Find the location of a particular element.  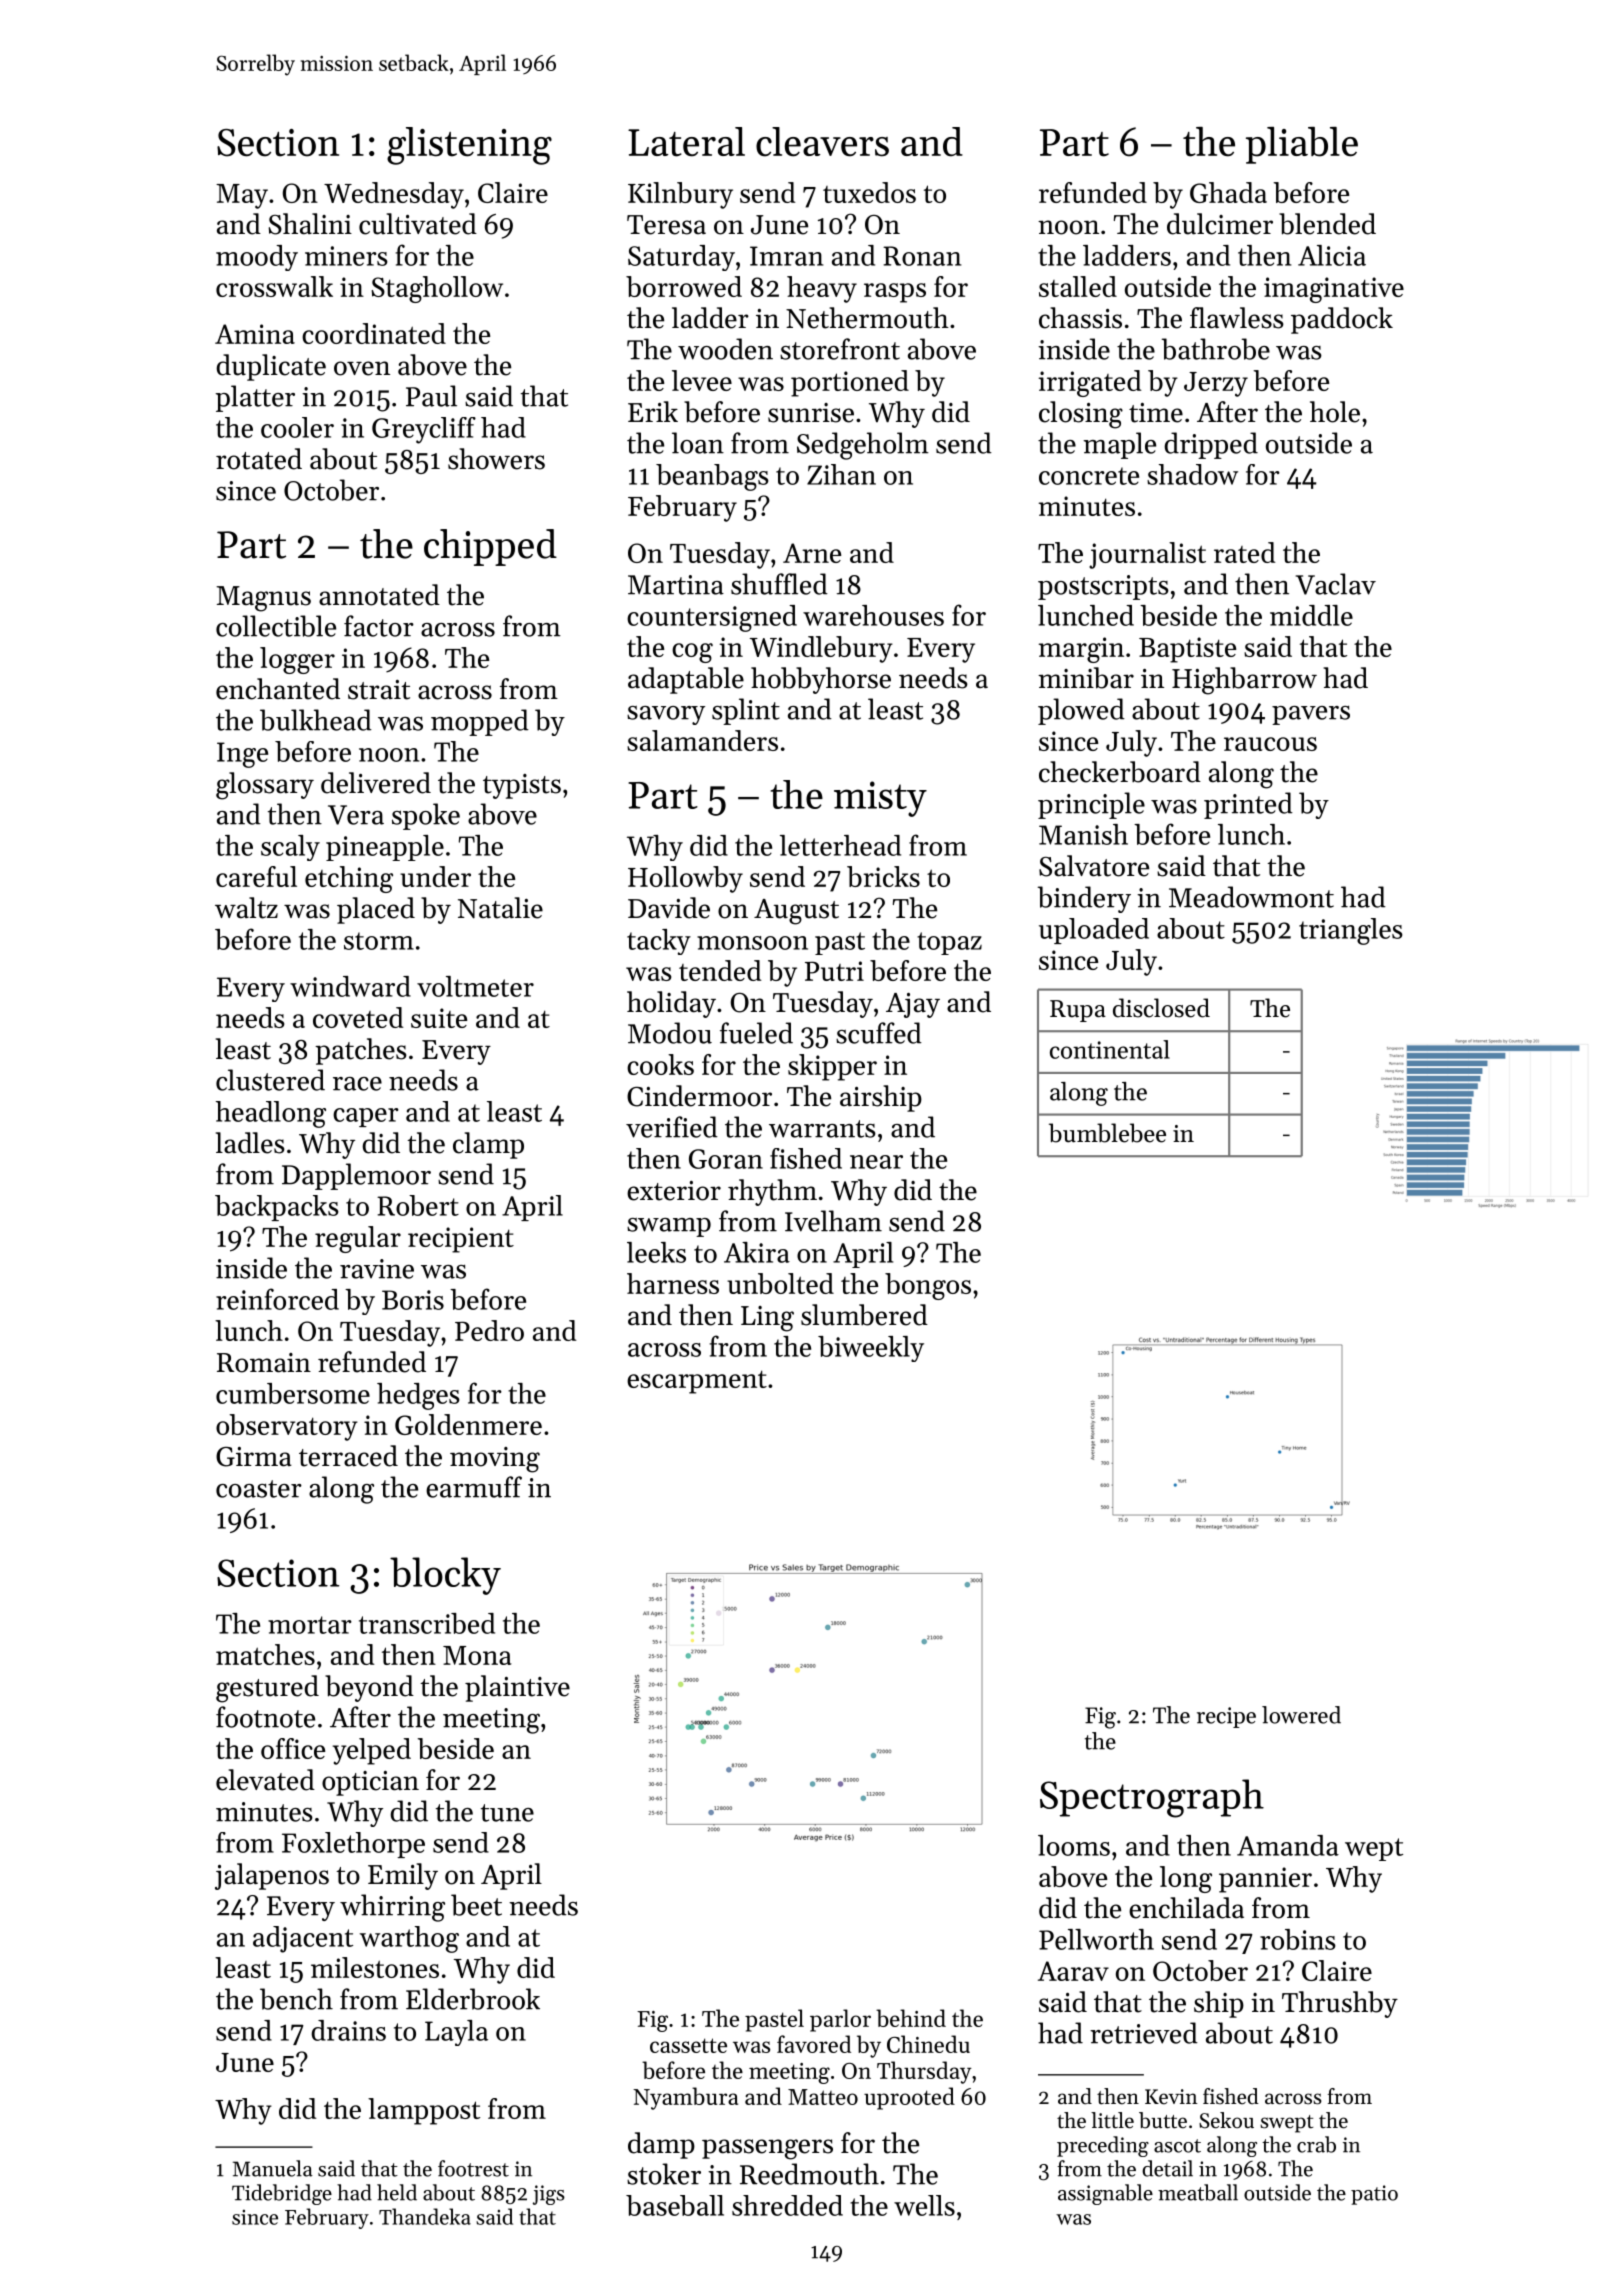

jalapenos is located at coordinates (272, 1876).
